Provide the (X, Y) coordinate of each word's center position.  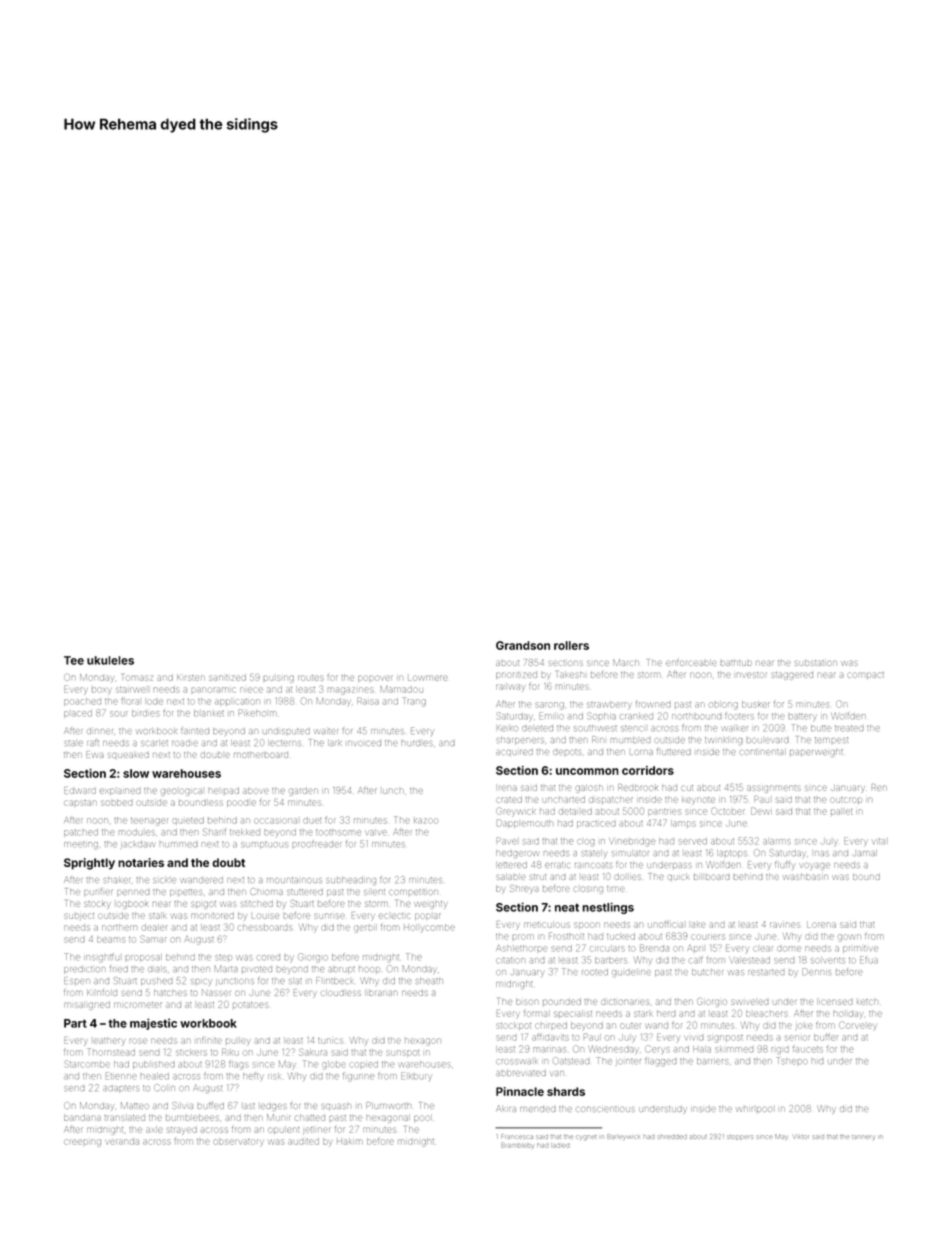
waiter (326, 731)
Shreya (524, 889)
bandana (82, 1117)
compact (865, 675)
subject (79, 916)
